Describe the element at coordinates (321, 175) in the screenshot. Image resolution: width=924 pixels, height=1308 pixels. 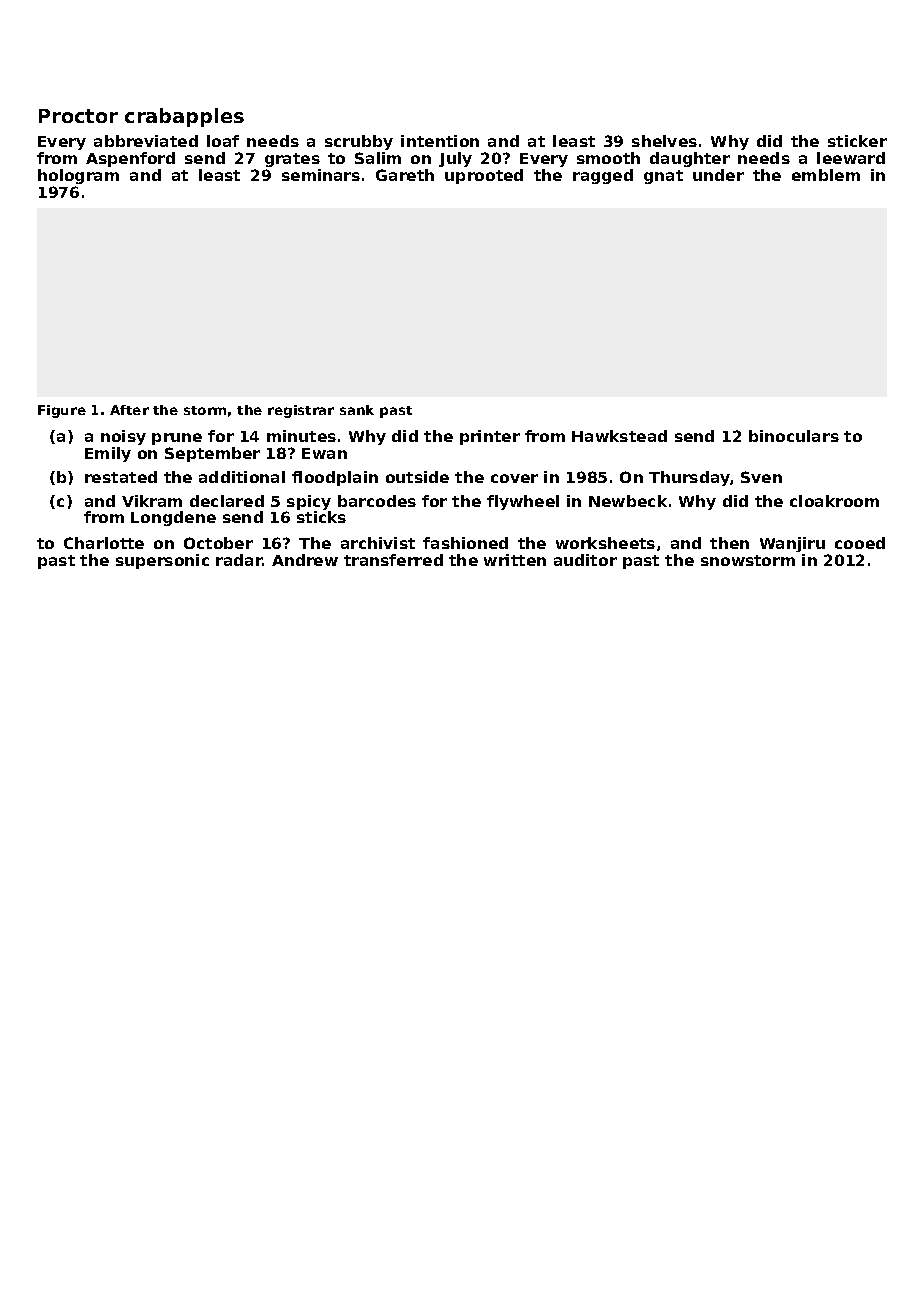
I see `seminars` at that location.
